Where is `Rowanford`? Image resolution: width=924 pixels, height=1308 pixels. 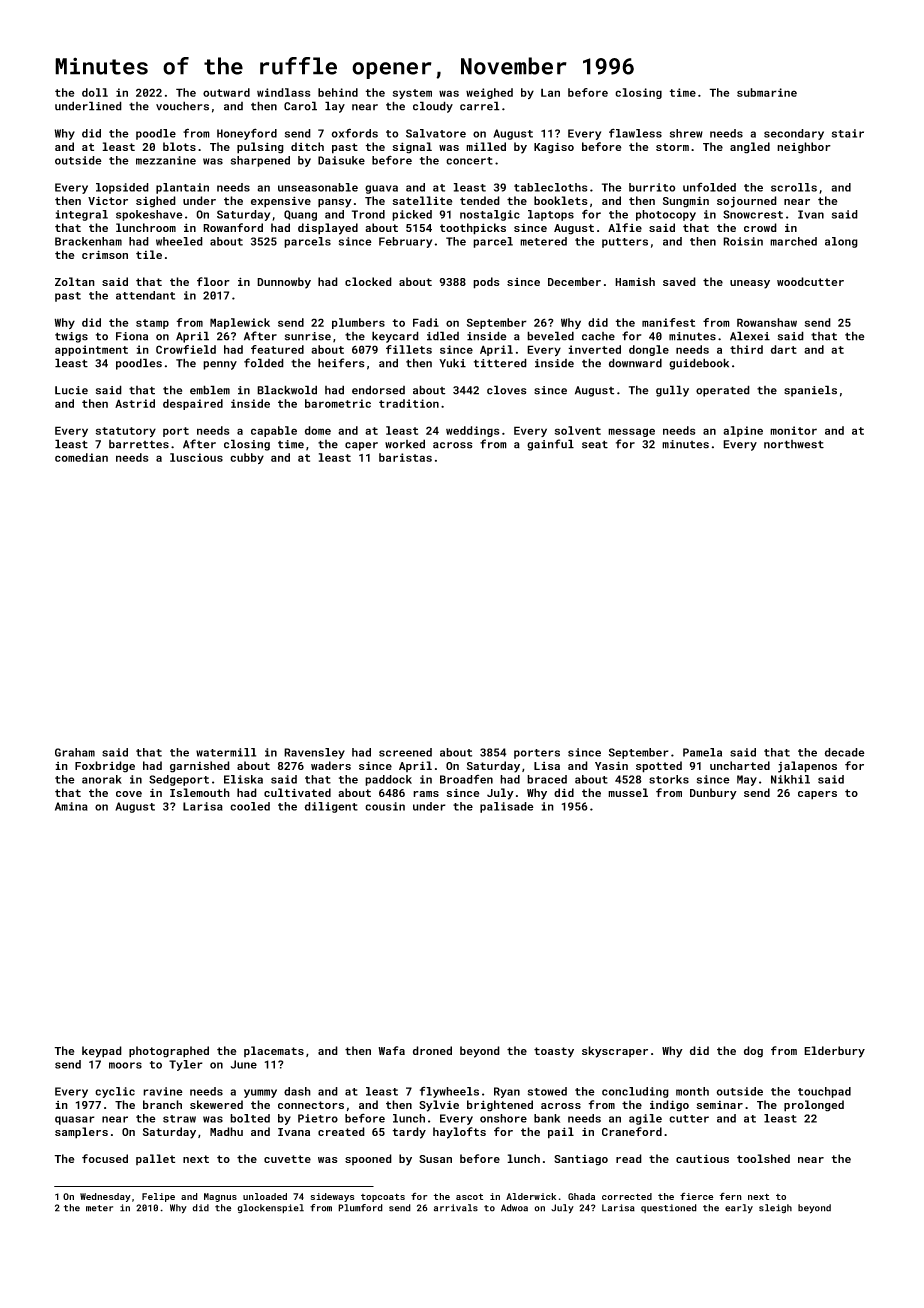
Rowanford is located at coordinates (233, 227).
